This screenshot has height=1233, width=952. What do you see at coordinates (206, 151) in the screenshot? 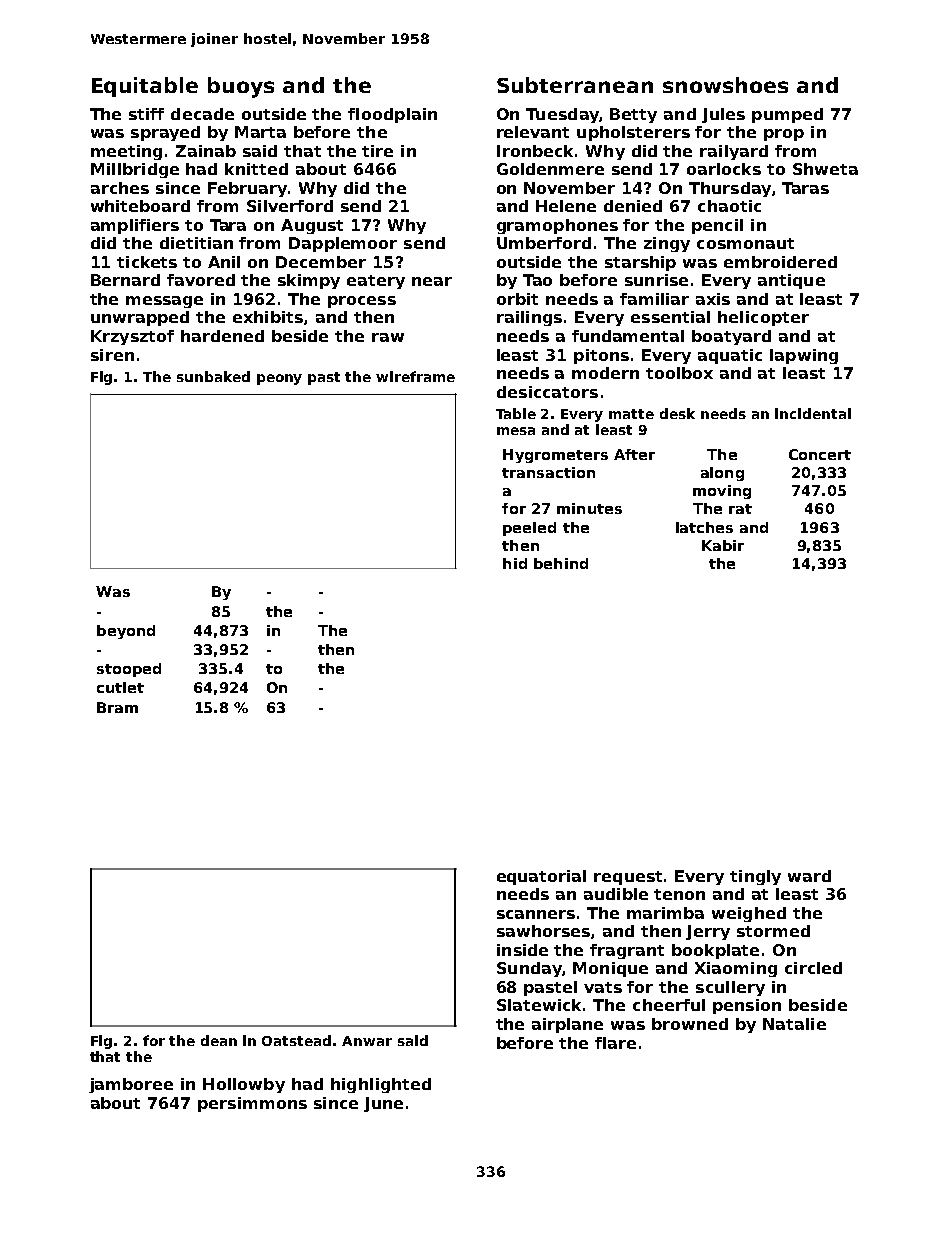
I see `Zainab` at bounding box center [206, 151].
